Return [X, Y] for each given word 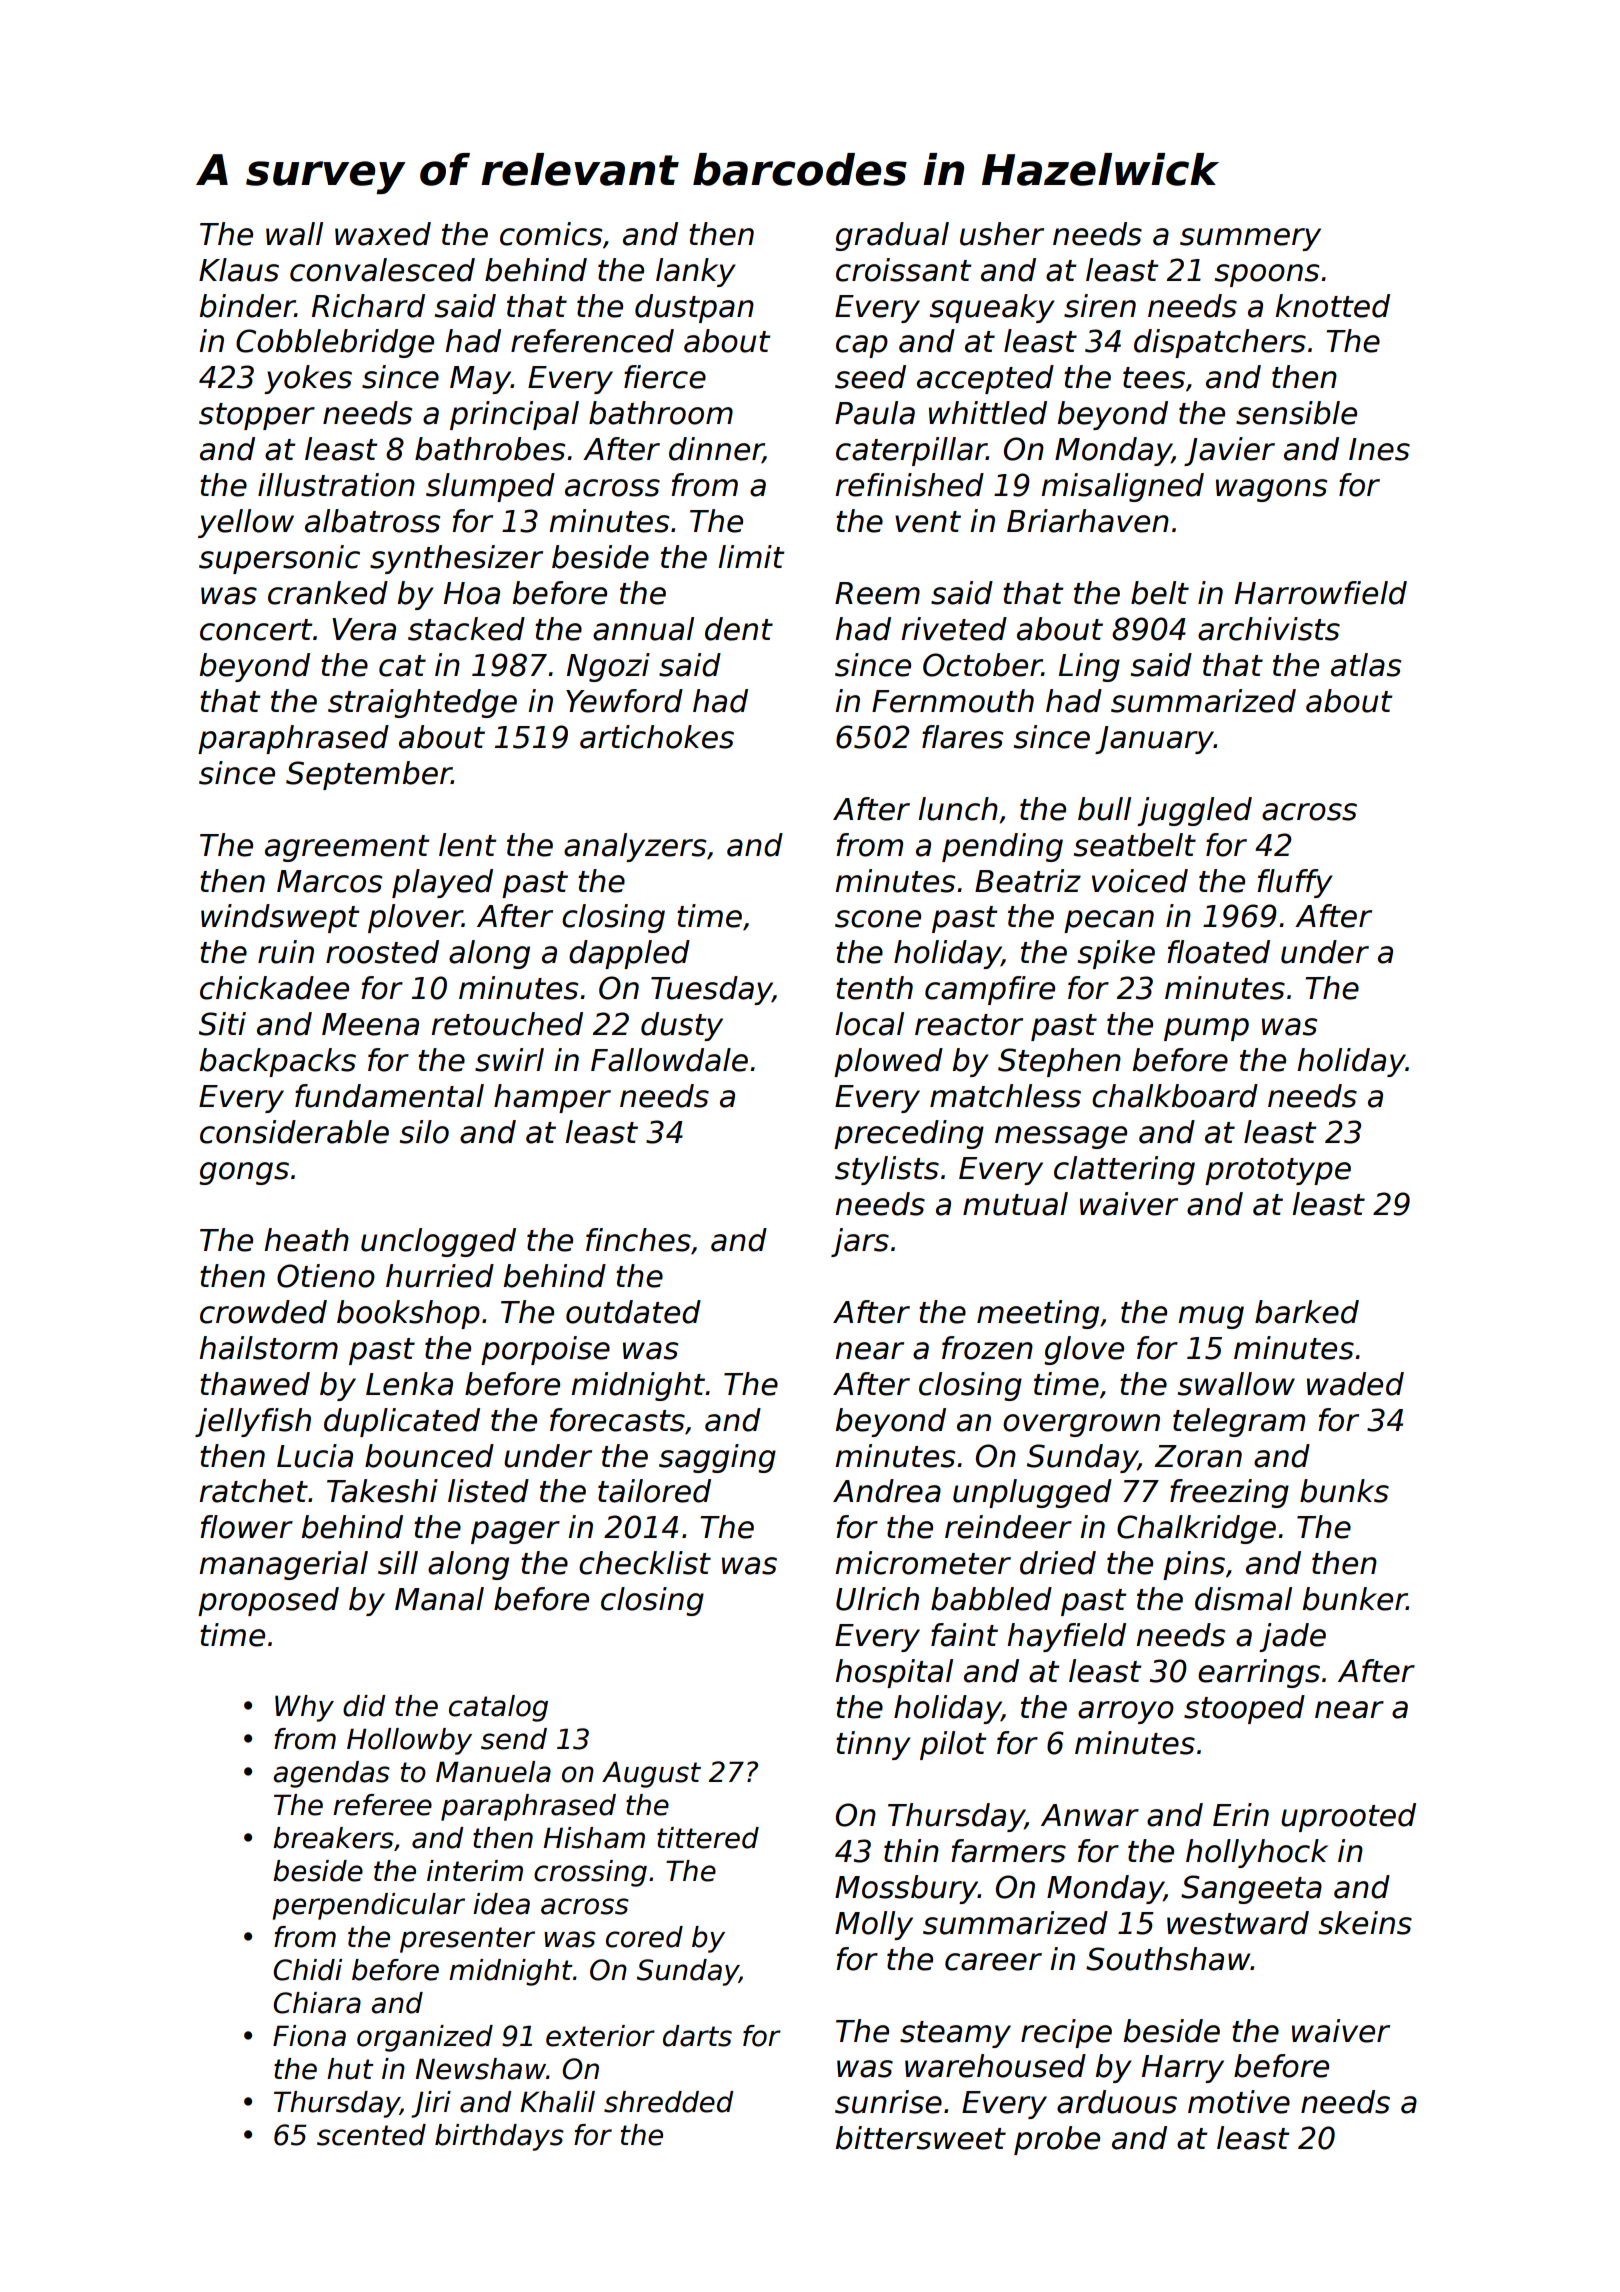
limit [751, 556]
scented [371, 2135]
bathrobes [490, 449]
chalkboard [1175, 1096]
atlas [1366, 665]
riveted [954, 629]
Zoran [1198, 1456]
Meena [370, 1024]
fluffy [1295, 883]
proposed [268, 1601]
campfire [990, 990]
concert [256, 630]
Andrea [887, 1491]
